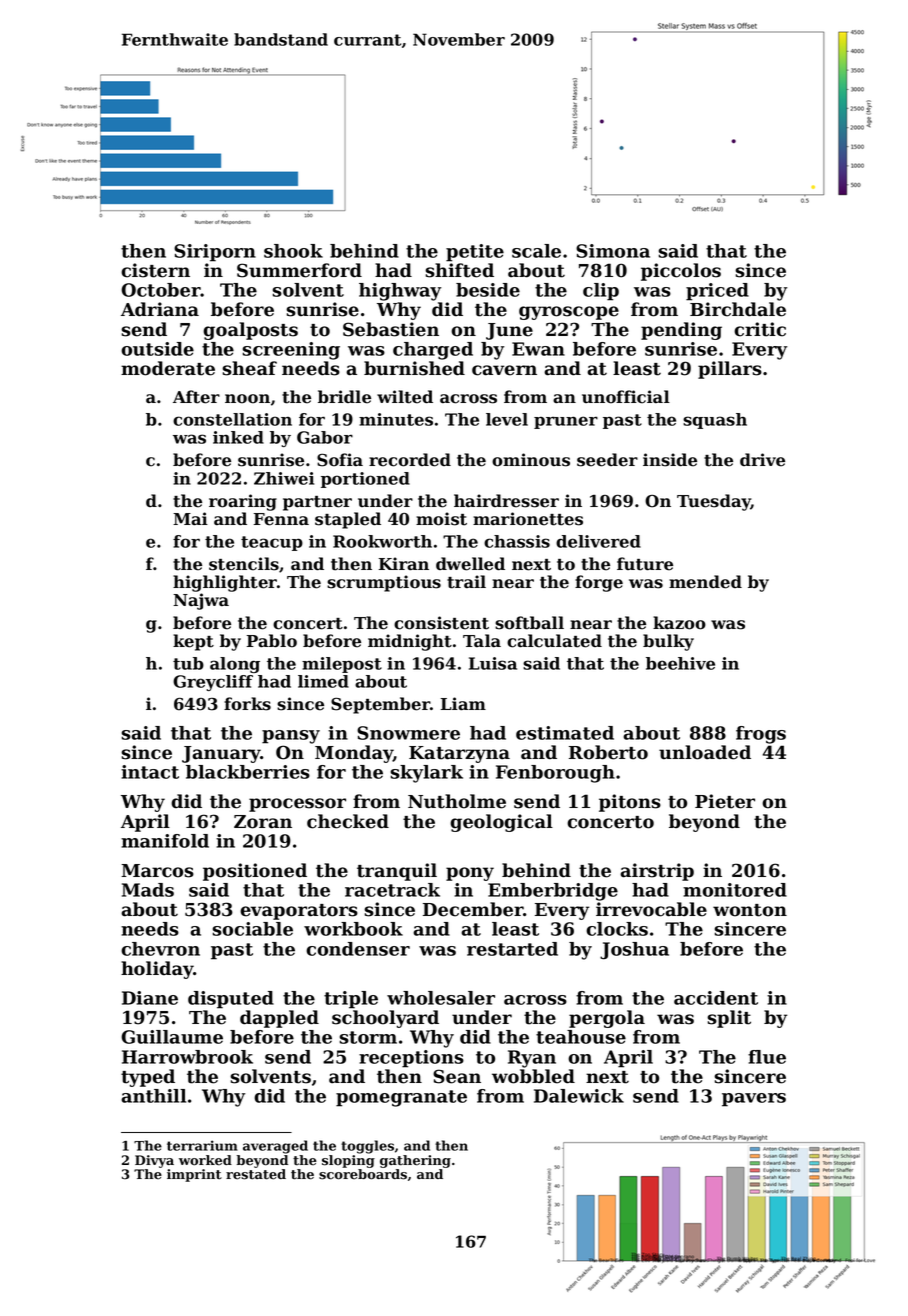  What do you see at coordinates (299, 912) in the image?
I see `evaporators` at bounding box center [299, 912].
